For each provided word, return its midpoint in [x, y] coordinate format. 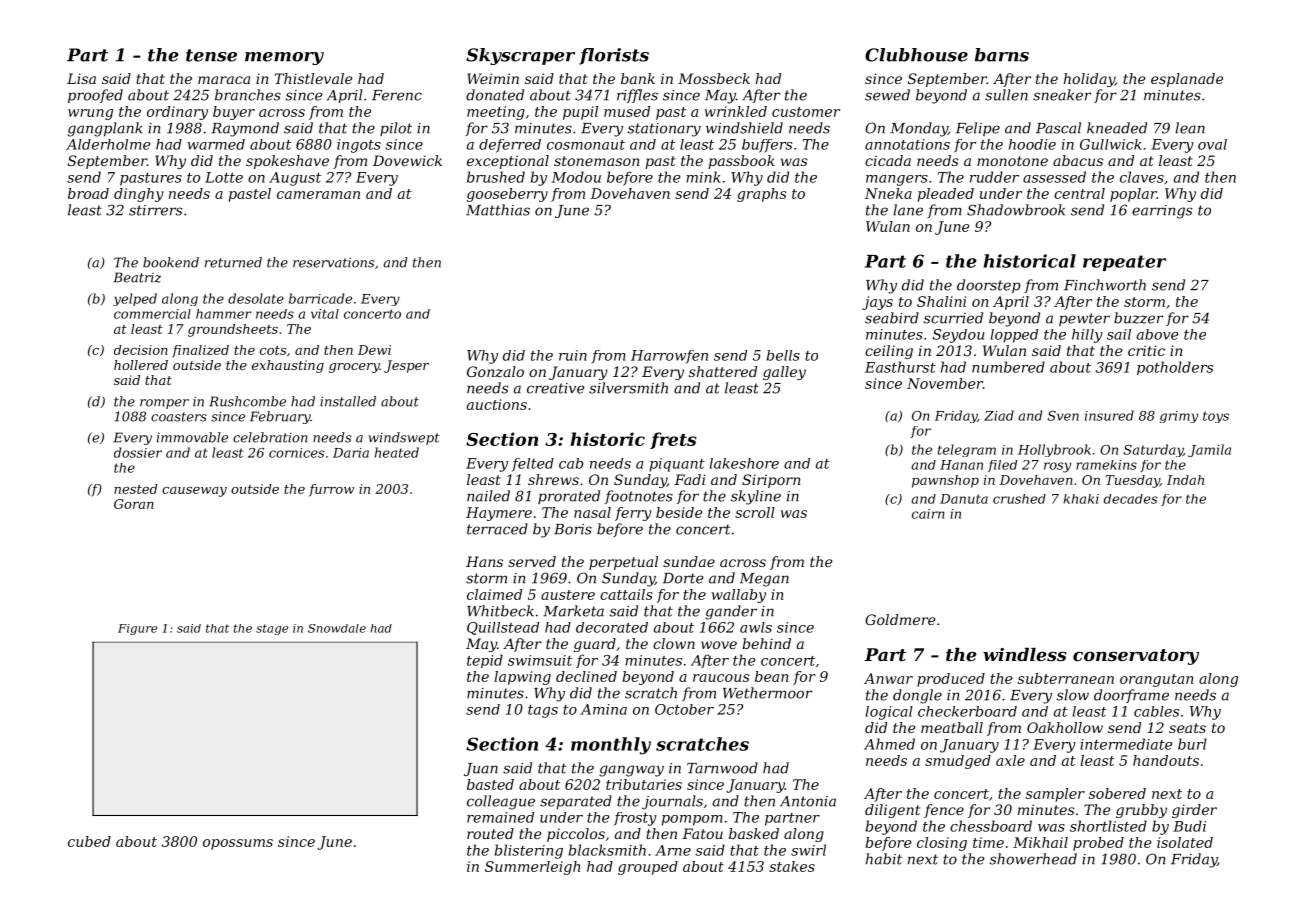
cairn [928, 514]
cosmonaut [586, 145]
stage [272, 629]
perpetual [623, 563]
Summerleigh [532, 868]
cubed [89, 841]
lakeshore [744, 463]
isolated [1185, 842]
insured [1109, 415]
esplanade [1187, 80]
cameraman [318, 195]
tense [211, 55]
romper [164, 404]
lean [1190, 128]
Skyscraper [520, 56]
